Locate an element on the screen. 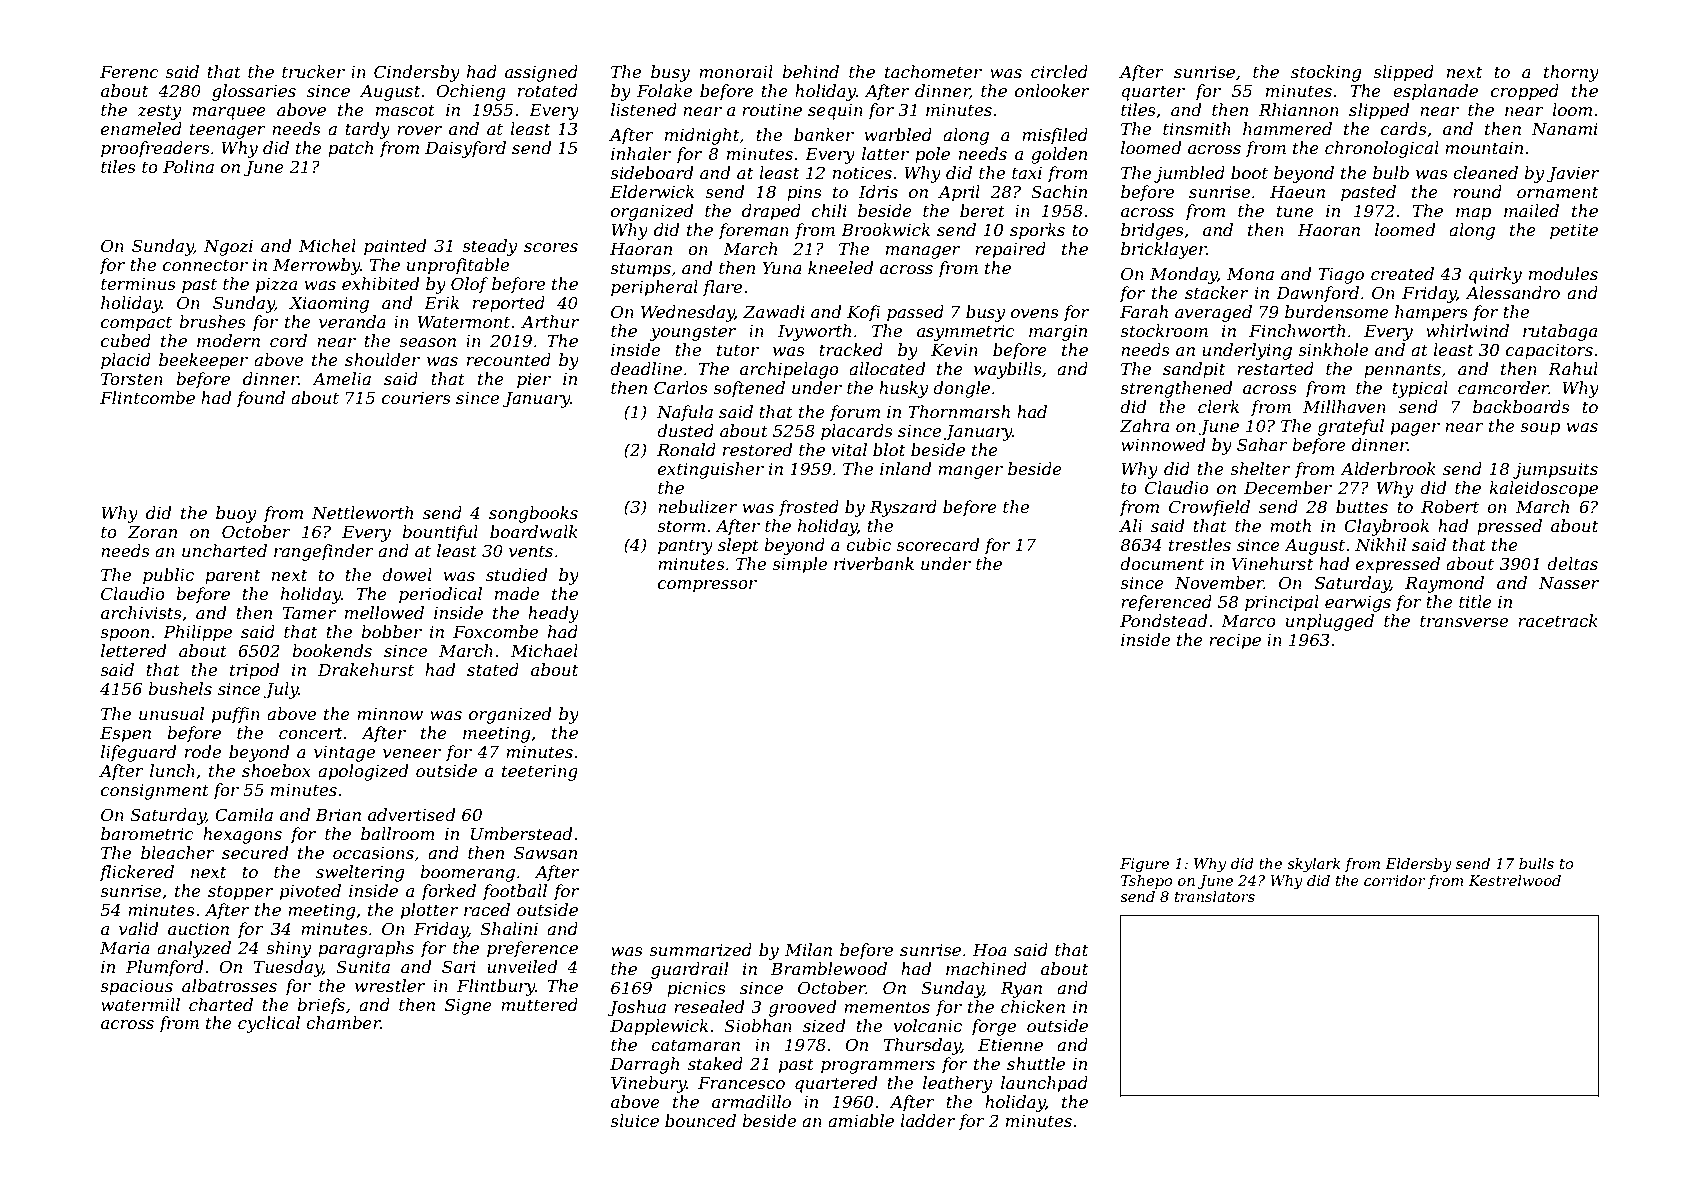 The width and height of the screenshot is (1699, 1202). behind is located at coordinates (810, 71).
